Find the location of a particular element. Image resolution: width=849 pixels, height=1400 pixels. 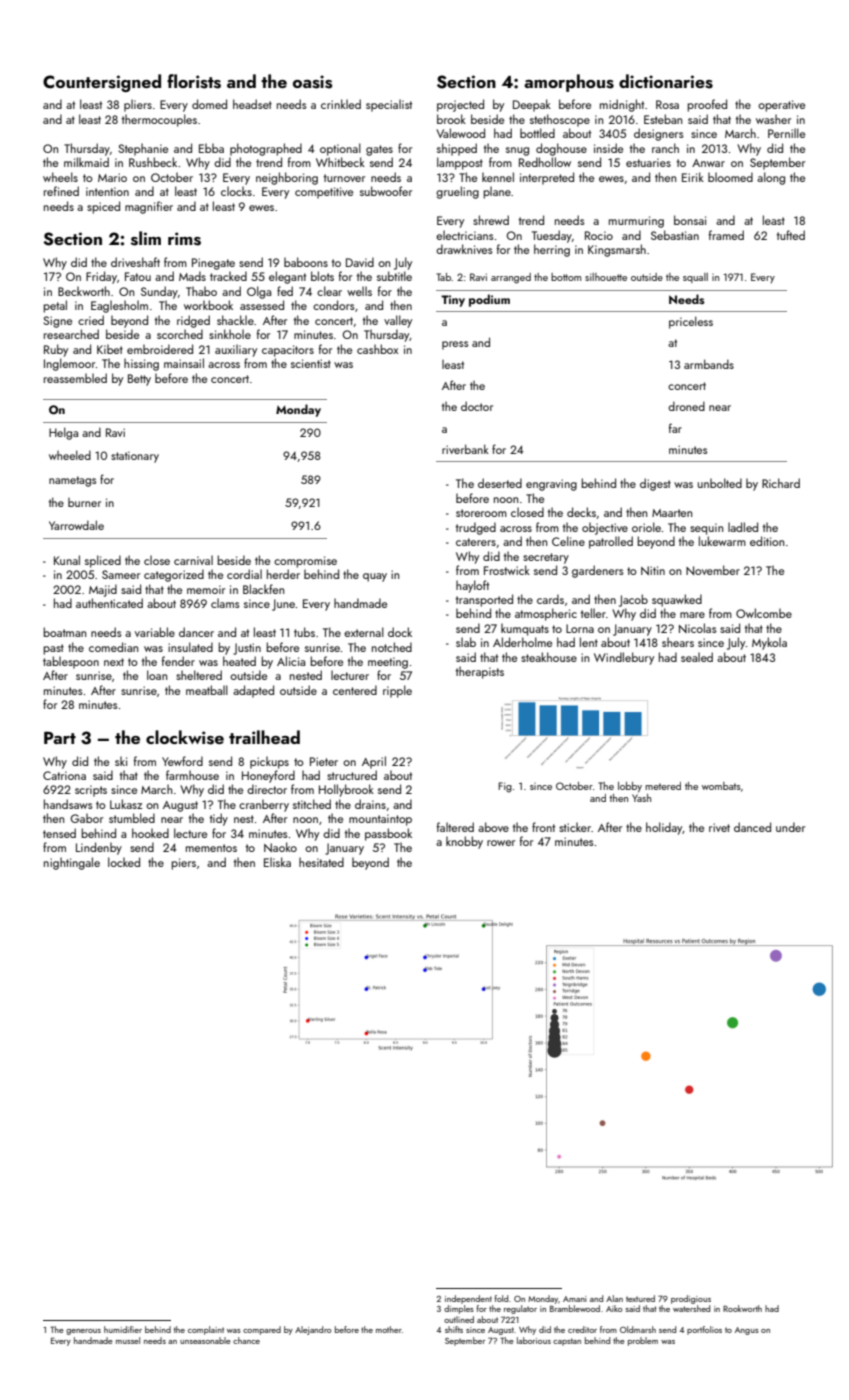

arranged is located at coordinates (511, 278).
